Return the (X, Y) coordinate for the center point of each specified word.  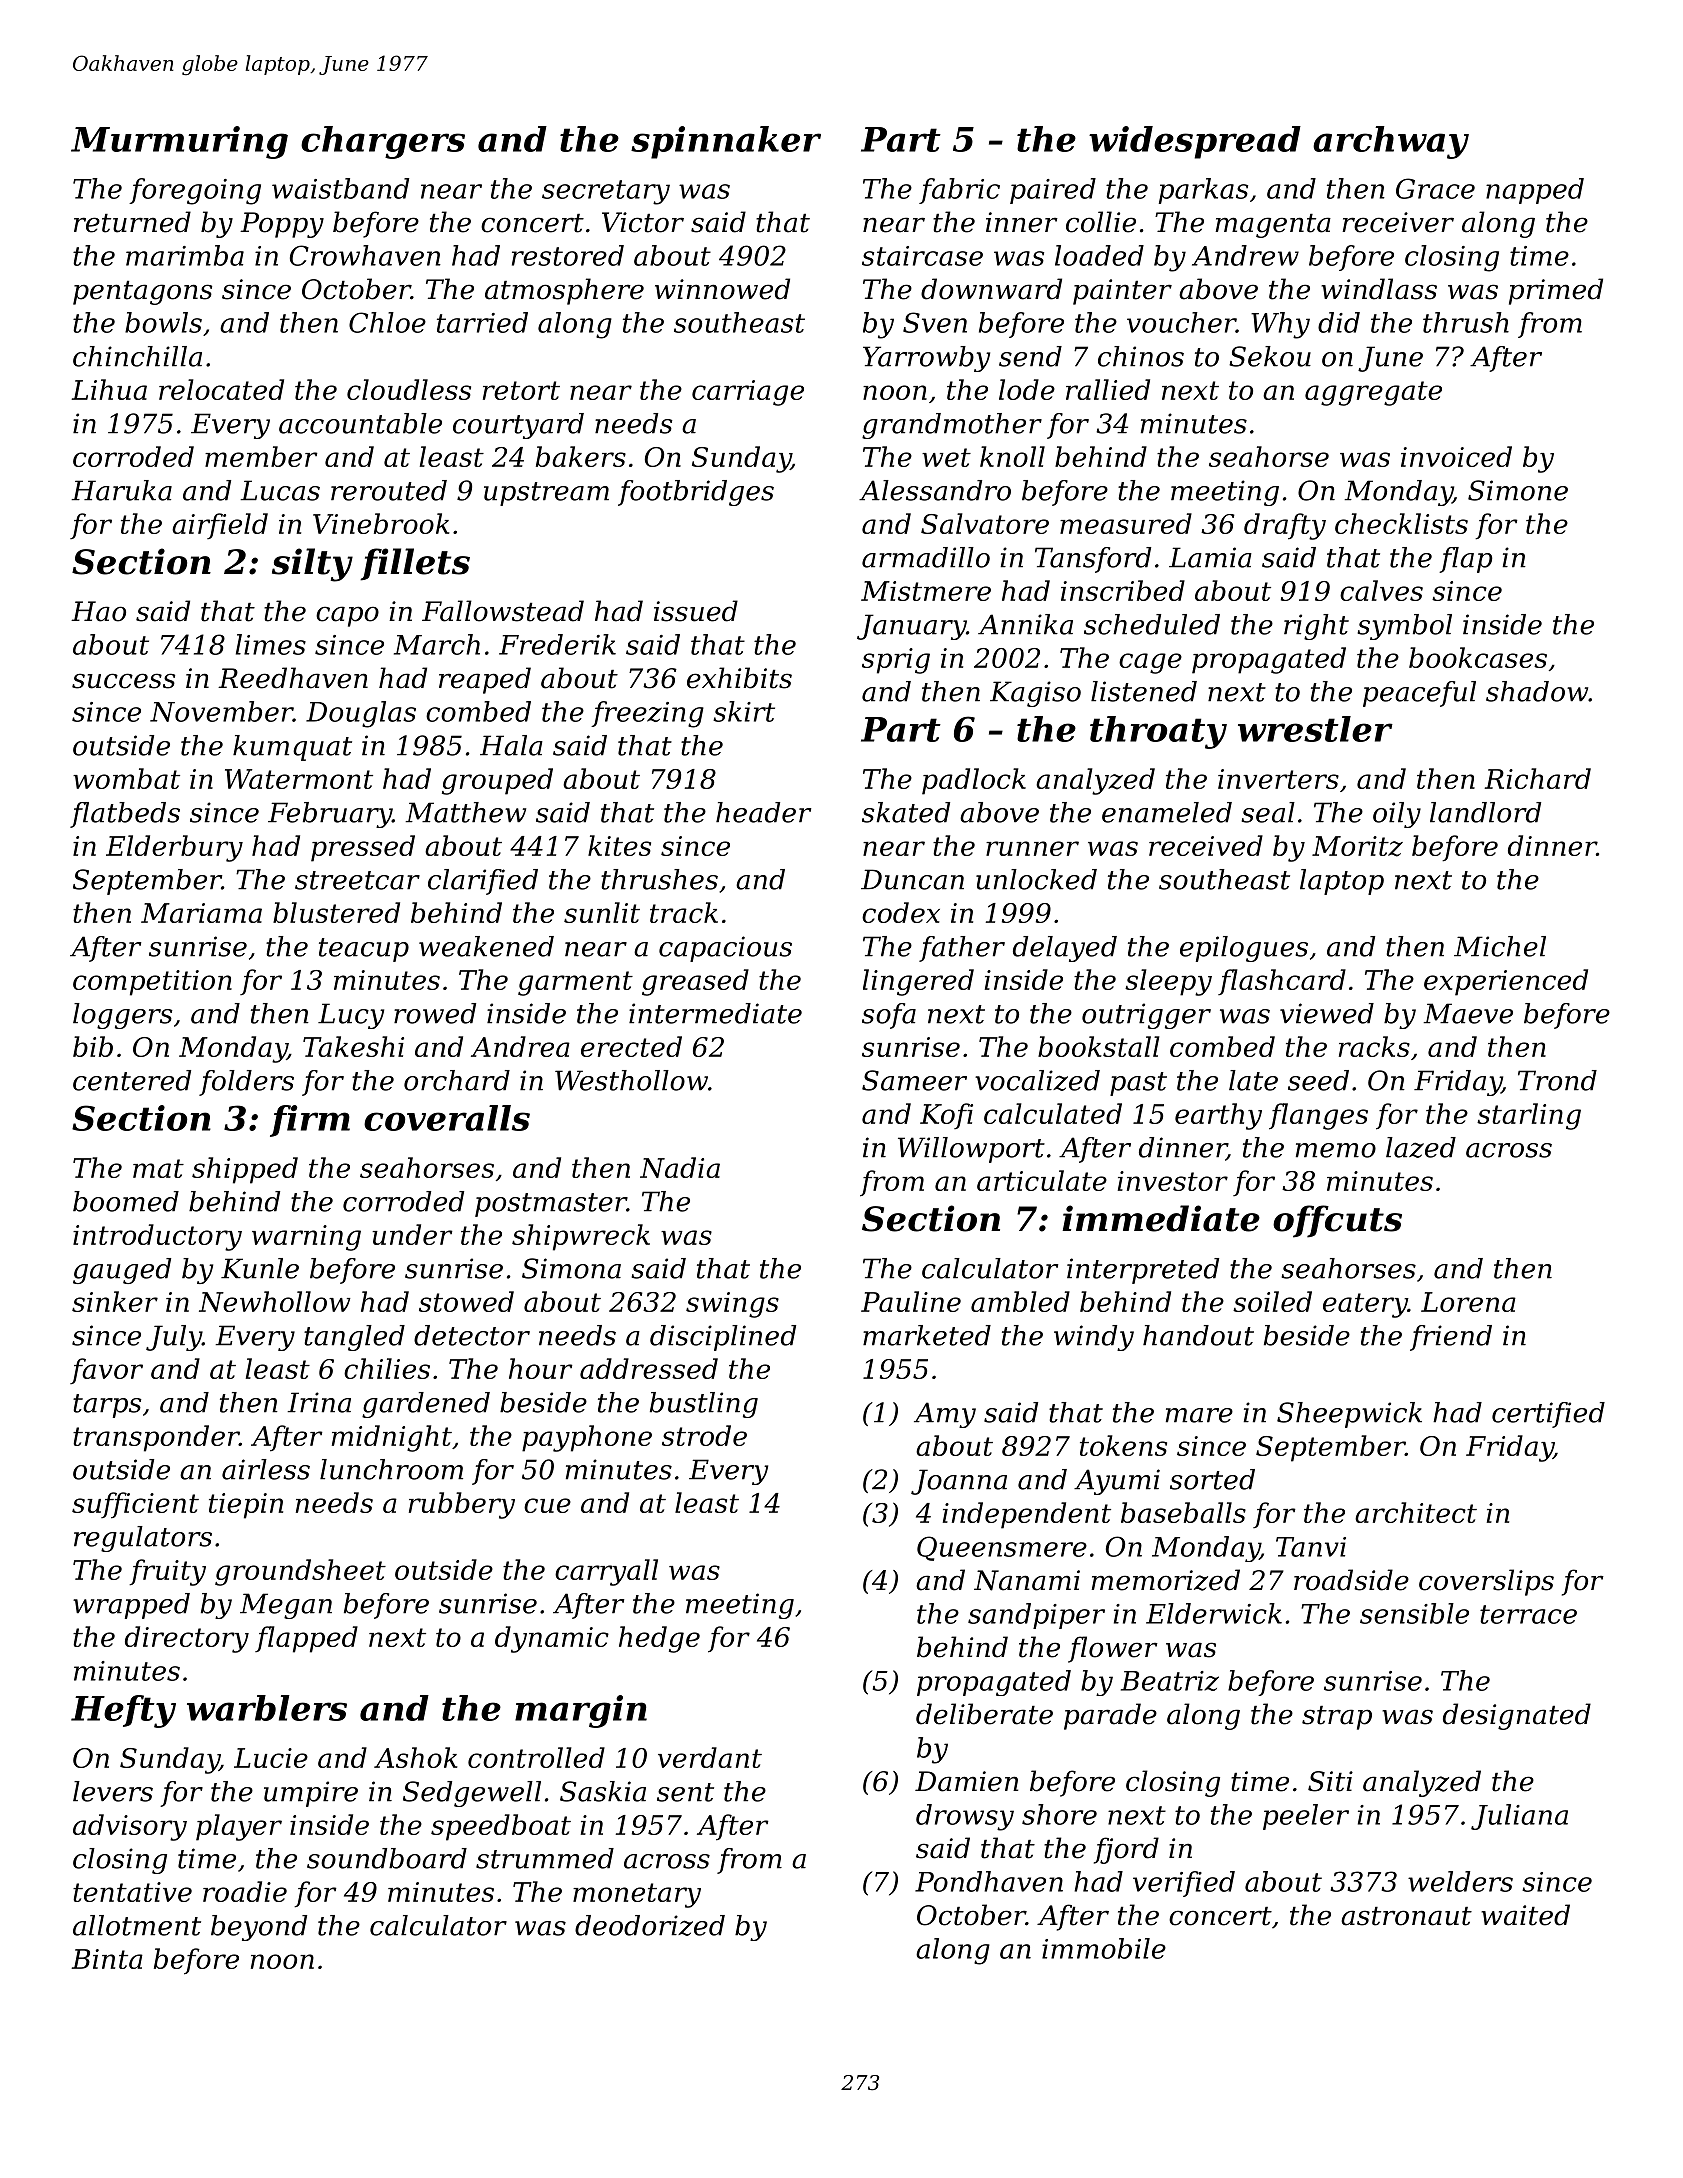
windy (1094, 1338)
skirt (744, 711)
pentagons (142, 293)
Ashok (416, 1757)
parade (1110, 1716)
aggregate (1373, 393)
